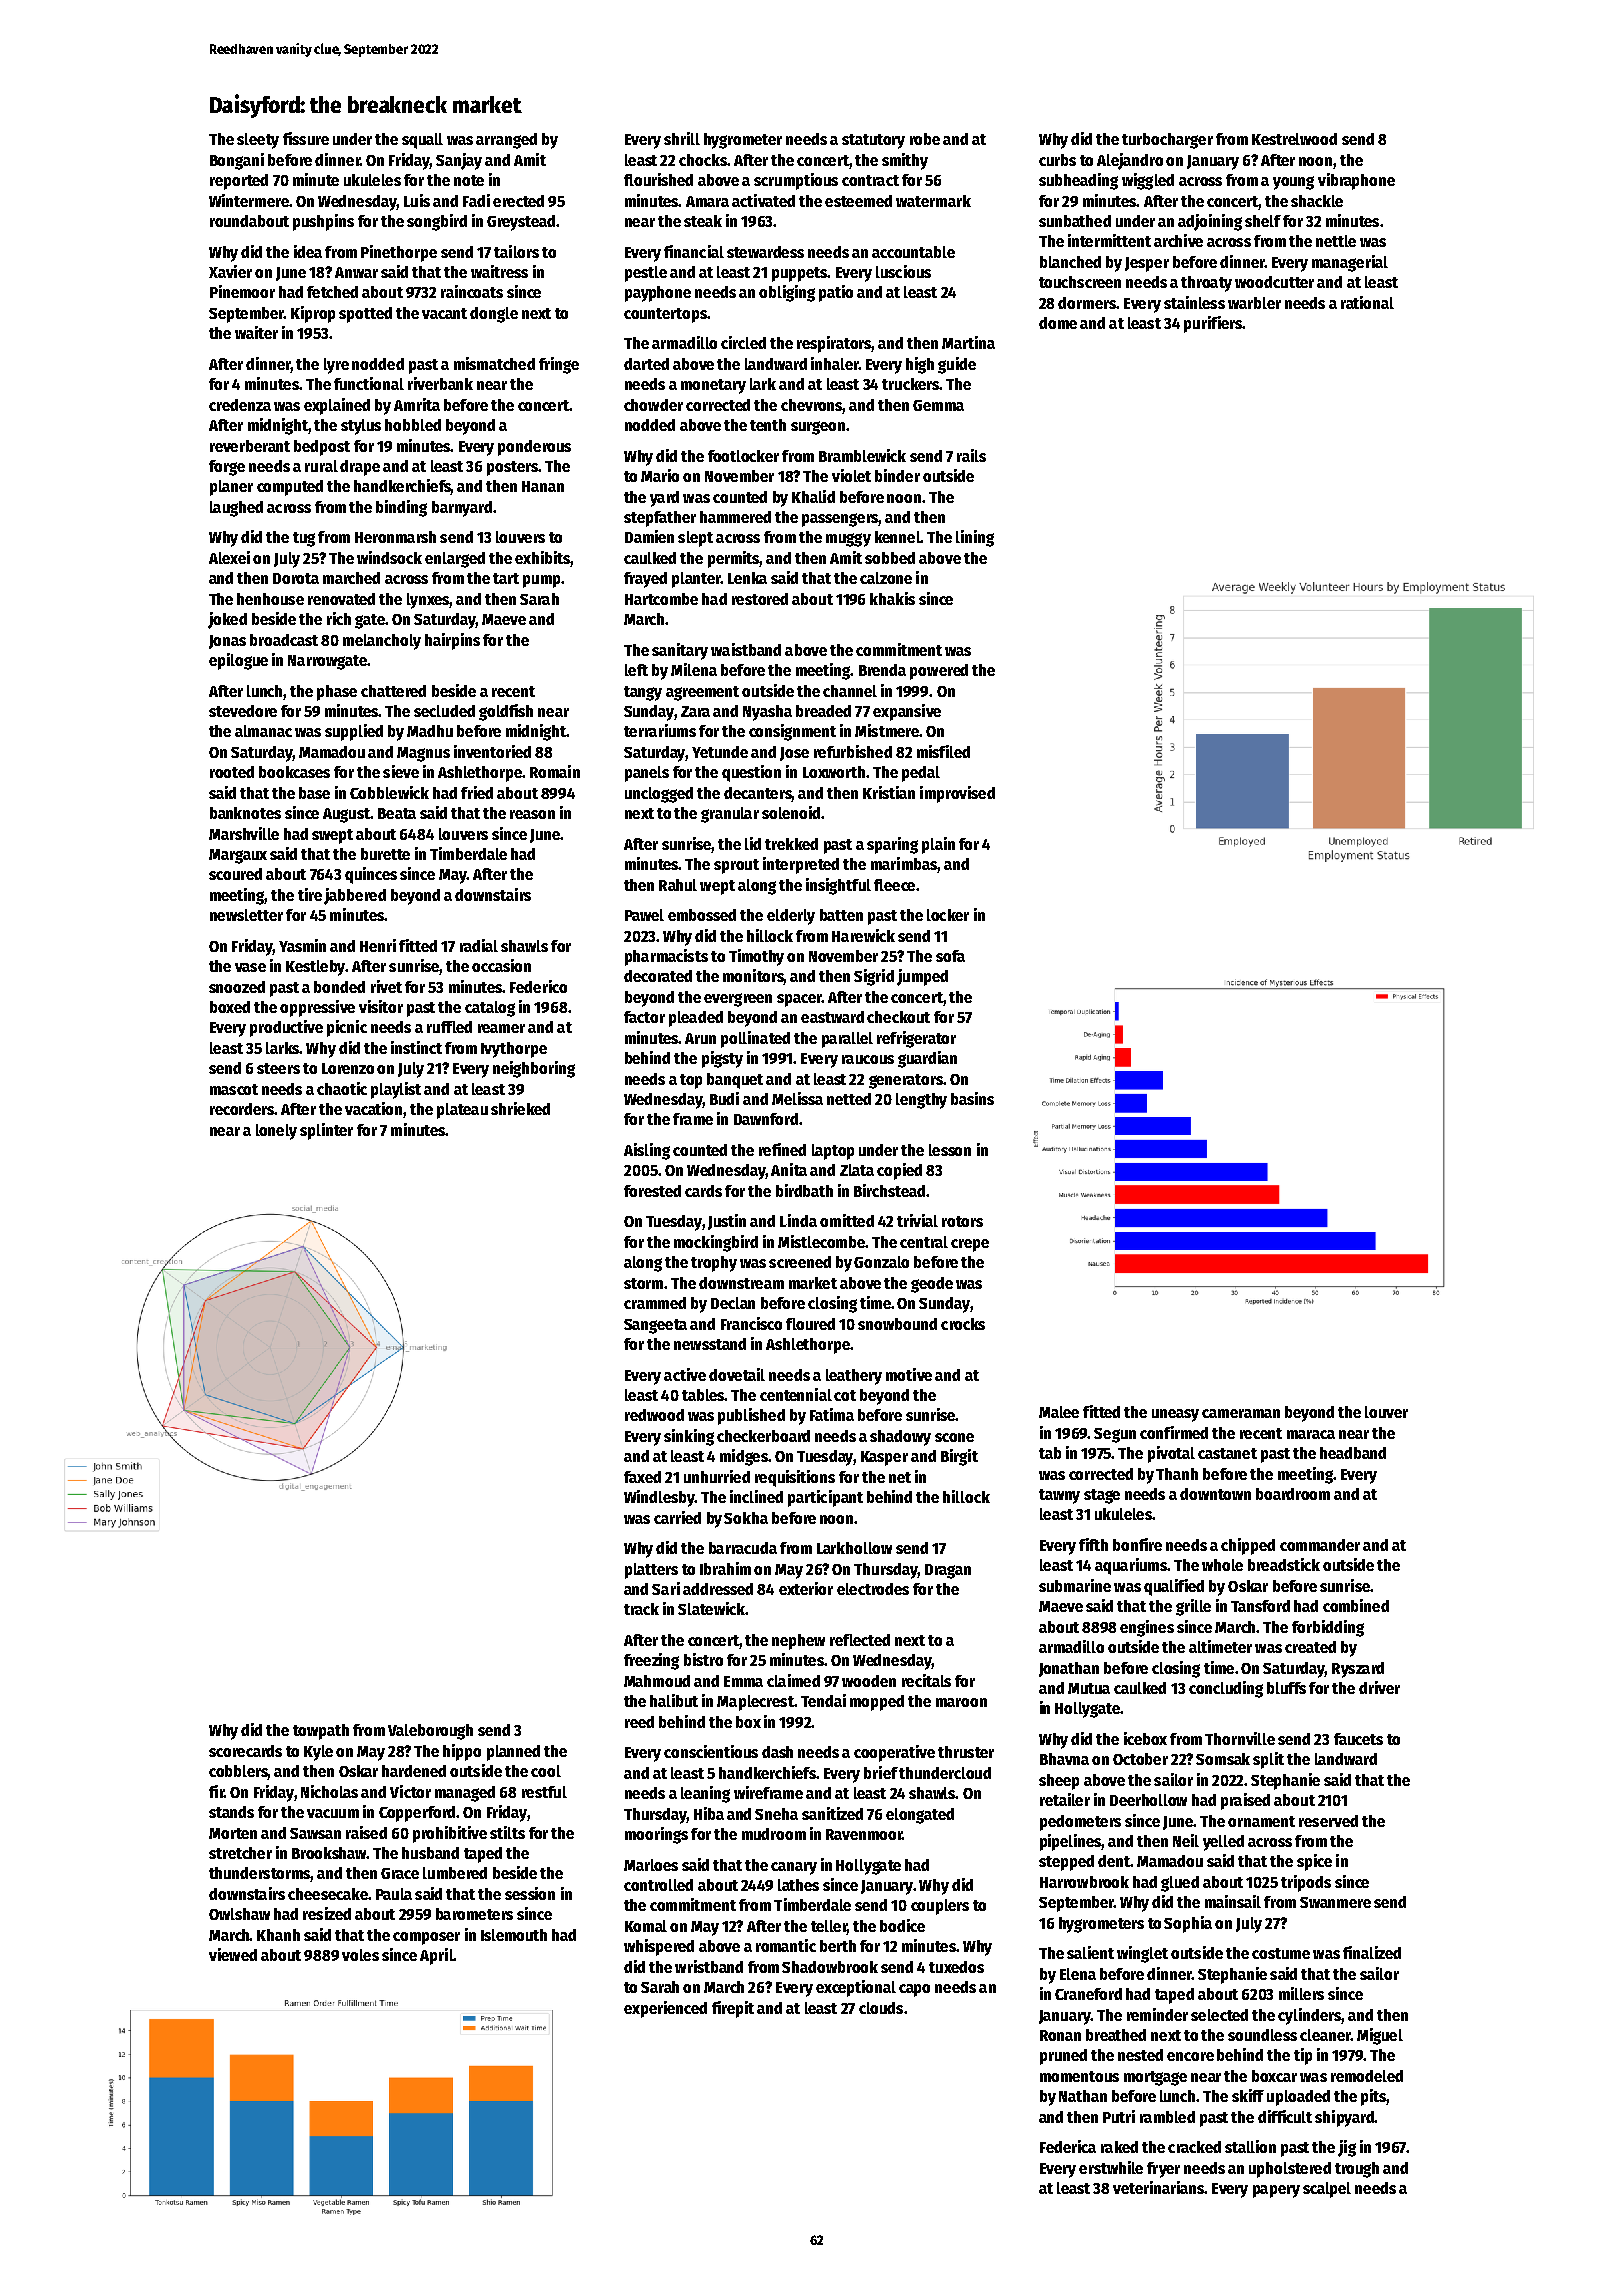 The image size is (1620, 2292). What do you see at coordinates (873, 141) in the screenshot?
I see `statutory` at bounding box center [873, 141].
